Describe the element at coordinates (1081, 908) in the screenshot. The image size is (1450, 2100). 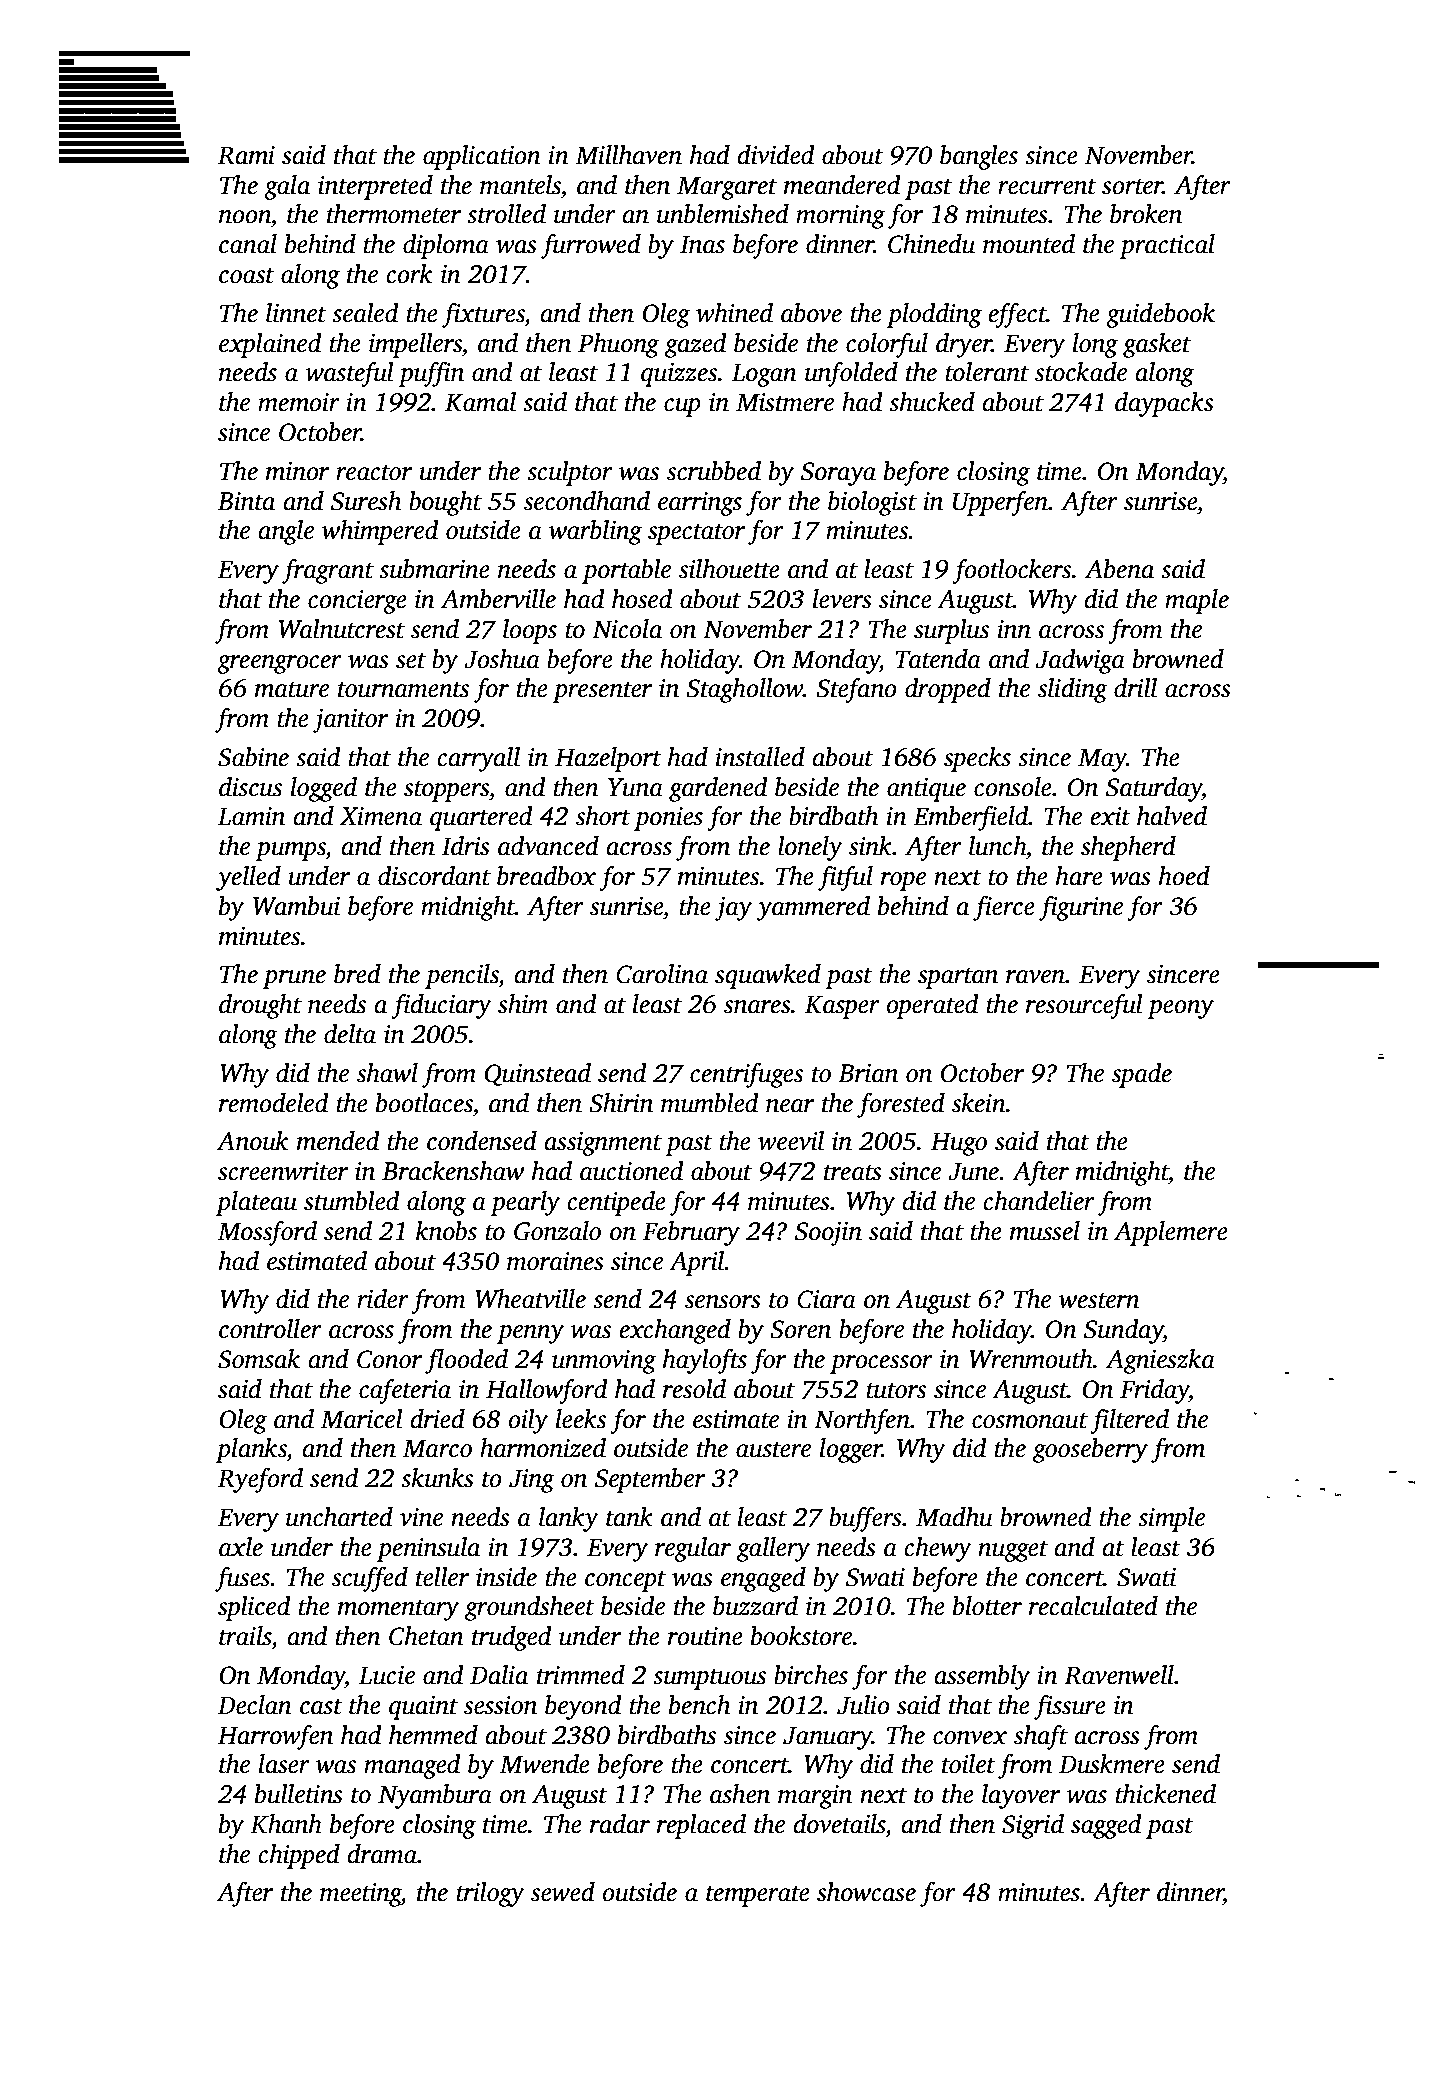
I see `figurine` at that location.
